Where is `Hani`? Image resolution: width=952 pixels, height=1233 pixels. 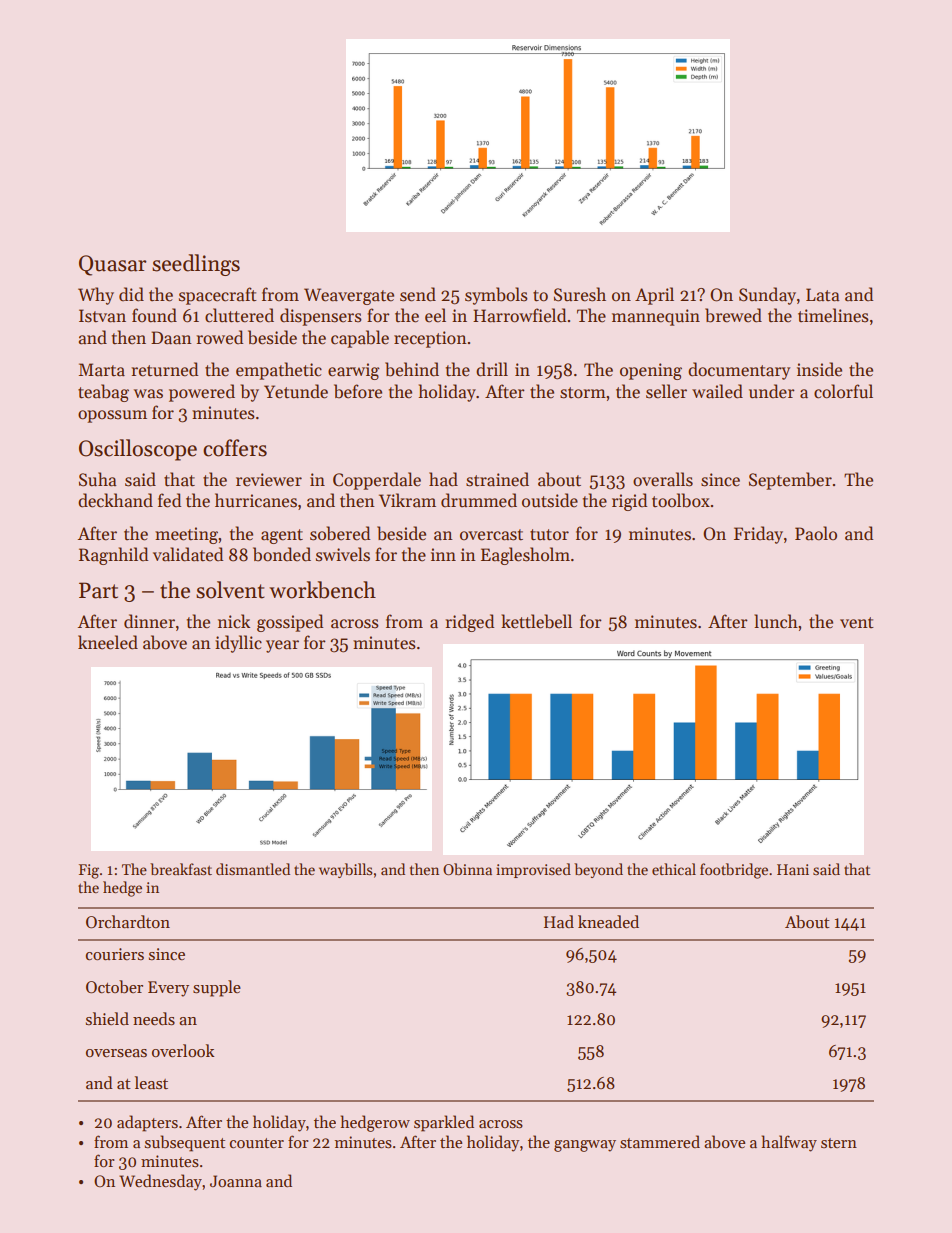
Hani is located at coordinates (793, 869).
